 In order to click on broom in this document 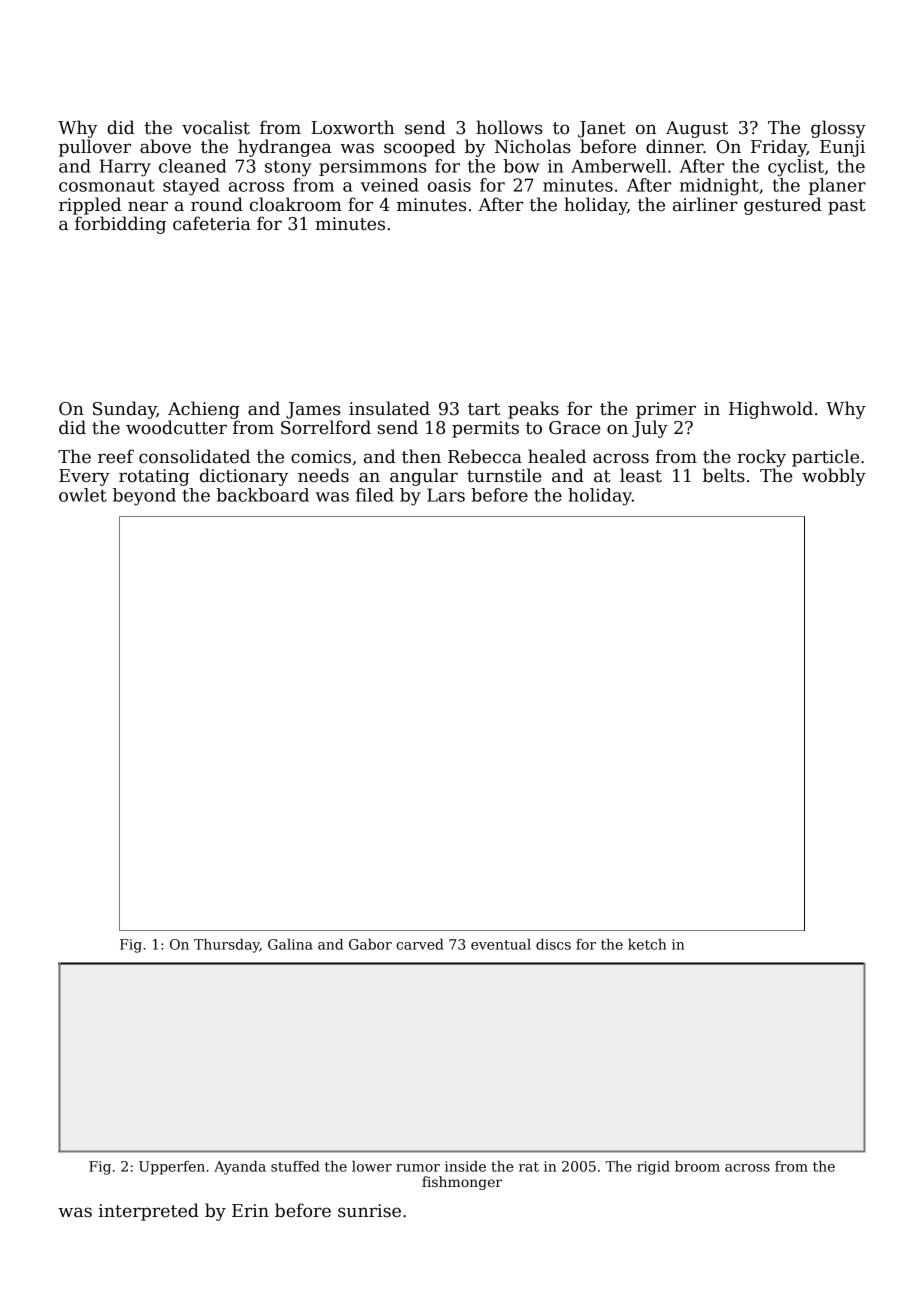, I will do `click(697, 1166)`.
